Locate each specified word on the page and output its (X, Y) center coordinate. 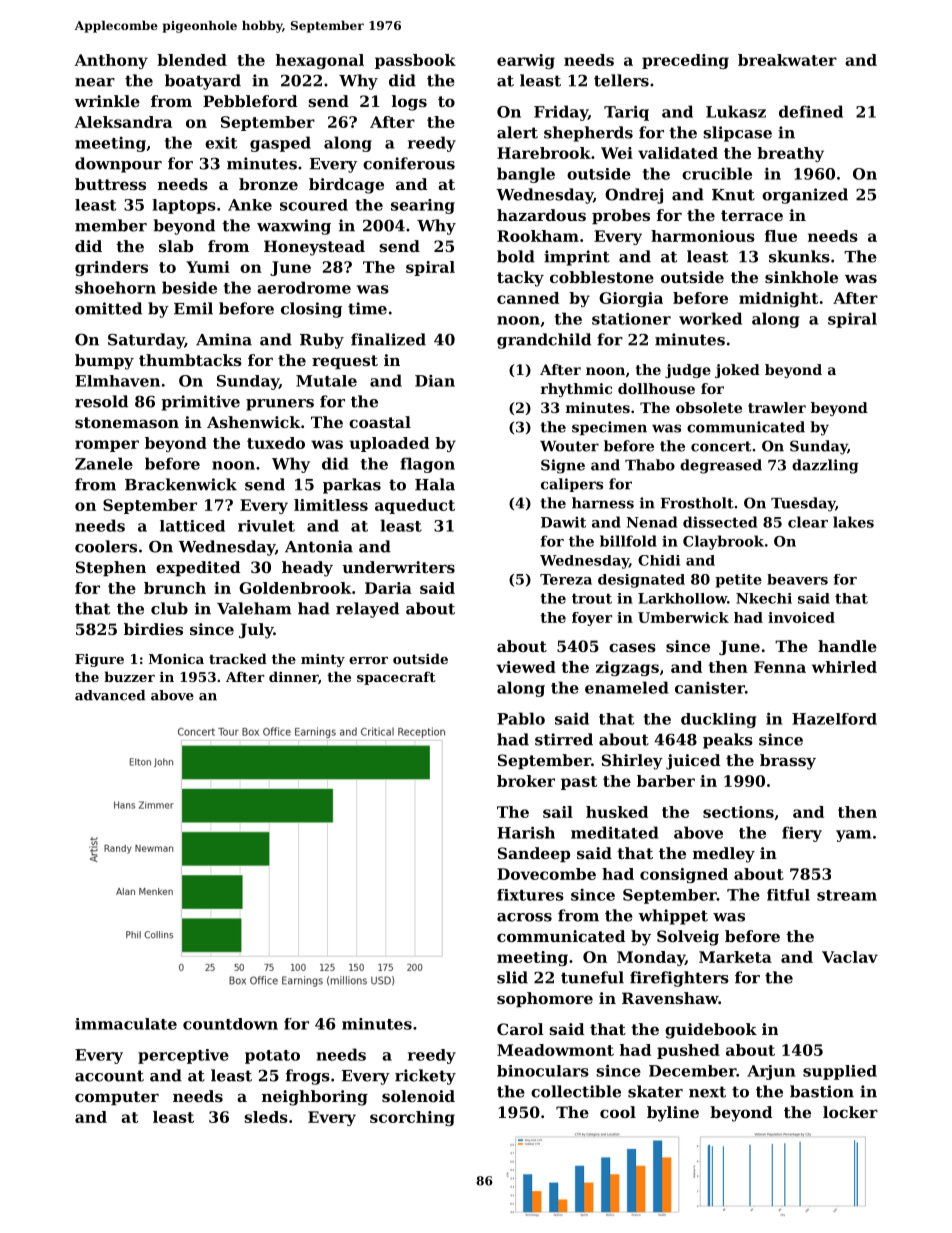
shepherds (588, 134)
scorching (412, 1118)
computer (117, 1098)
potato (272, 1057)
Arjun (771, 1072)
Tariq (626, 113)
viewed (526, 667)
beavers (797, 579)
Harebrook (544, 153)
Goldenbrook (295, 588)
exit (221, 143)
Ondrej (634, 196)
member (111, 225)
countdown (230, 1024)
